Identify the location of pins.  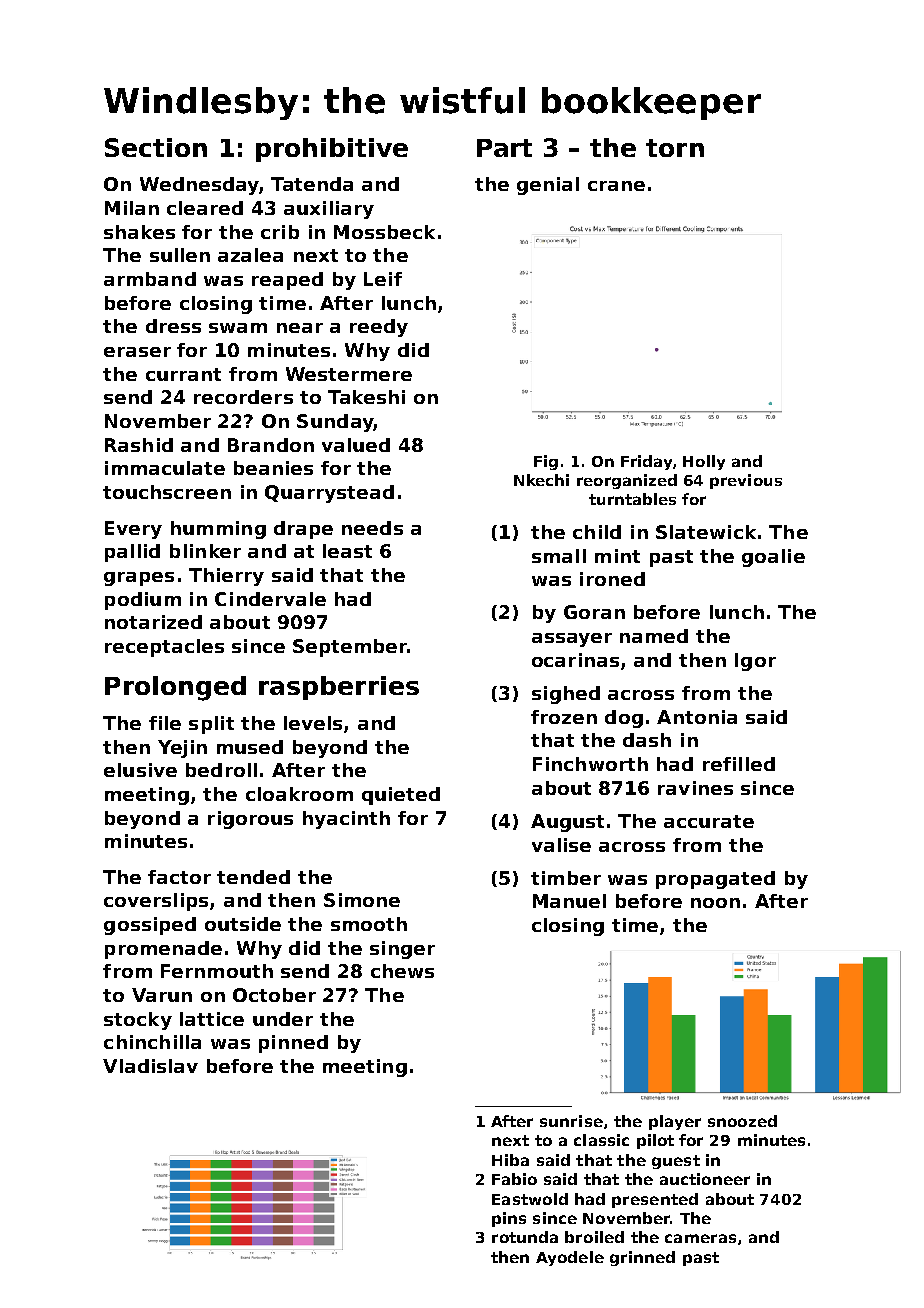
(509, 1219).
